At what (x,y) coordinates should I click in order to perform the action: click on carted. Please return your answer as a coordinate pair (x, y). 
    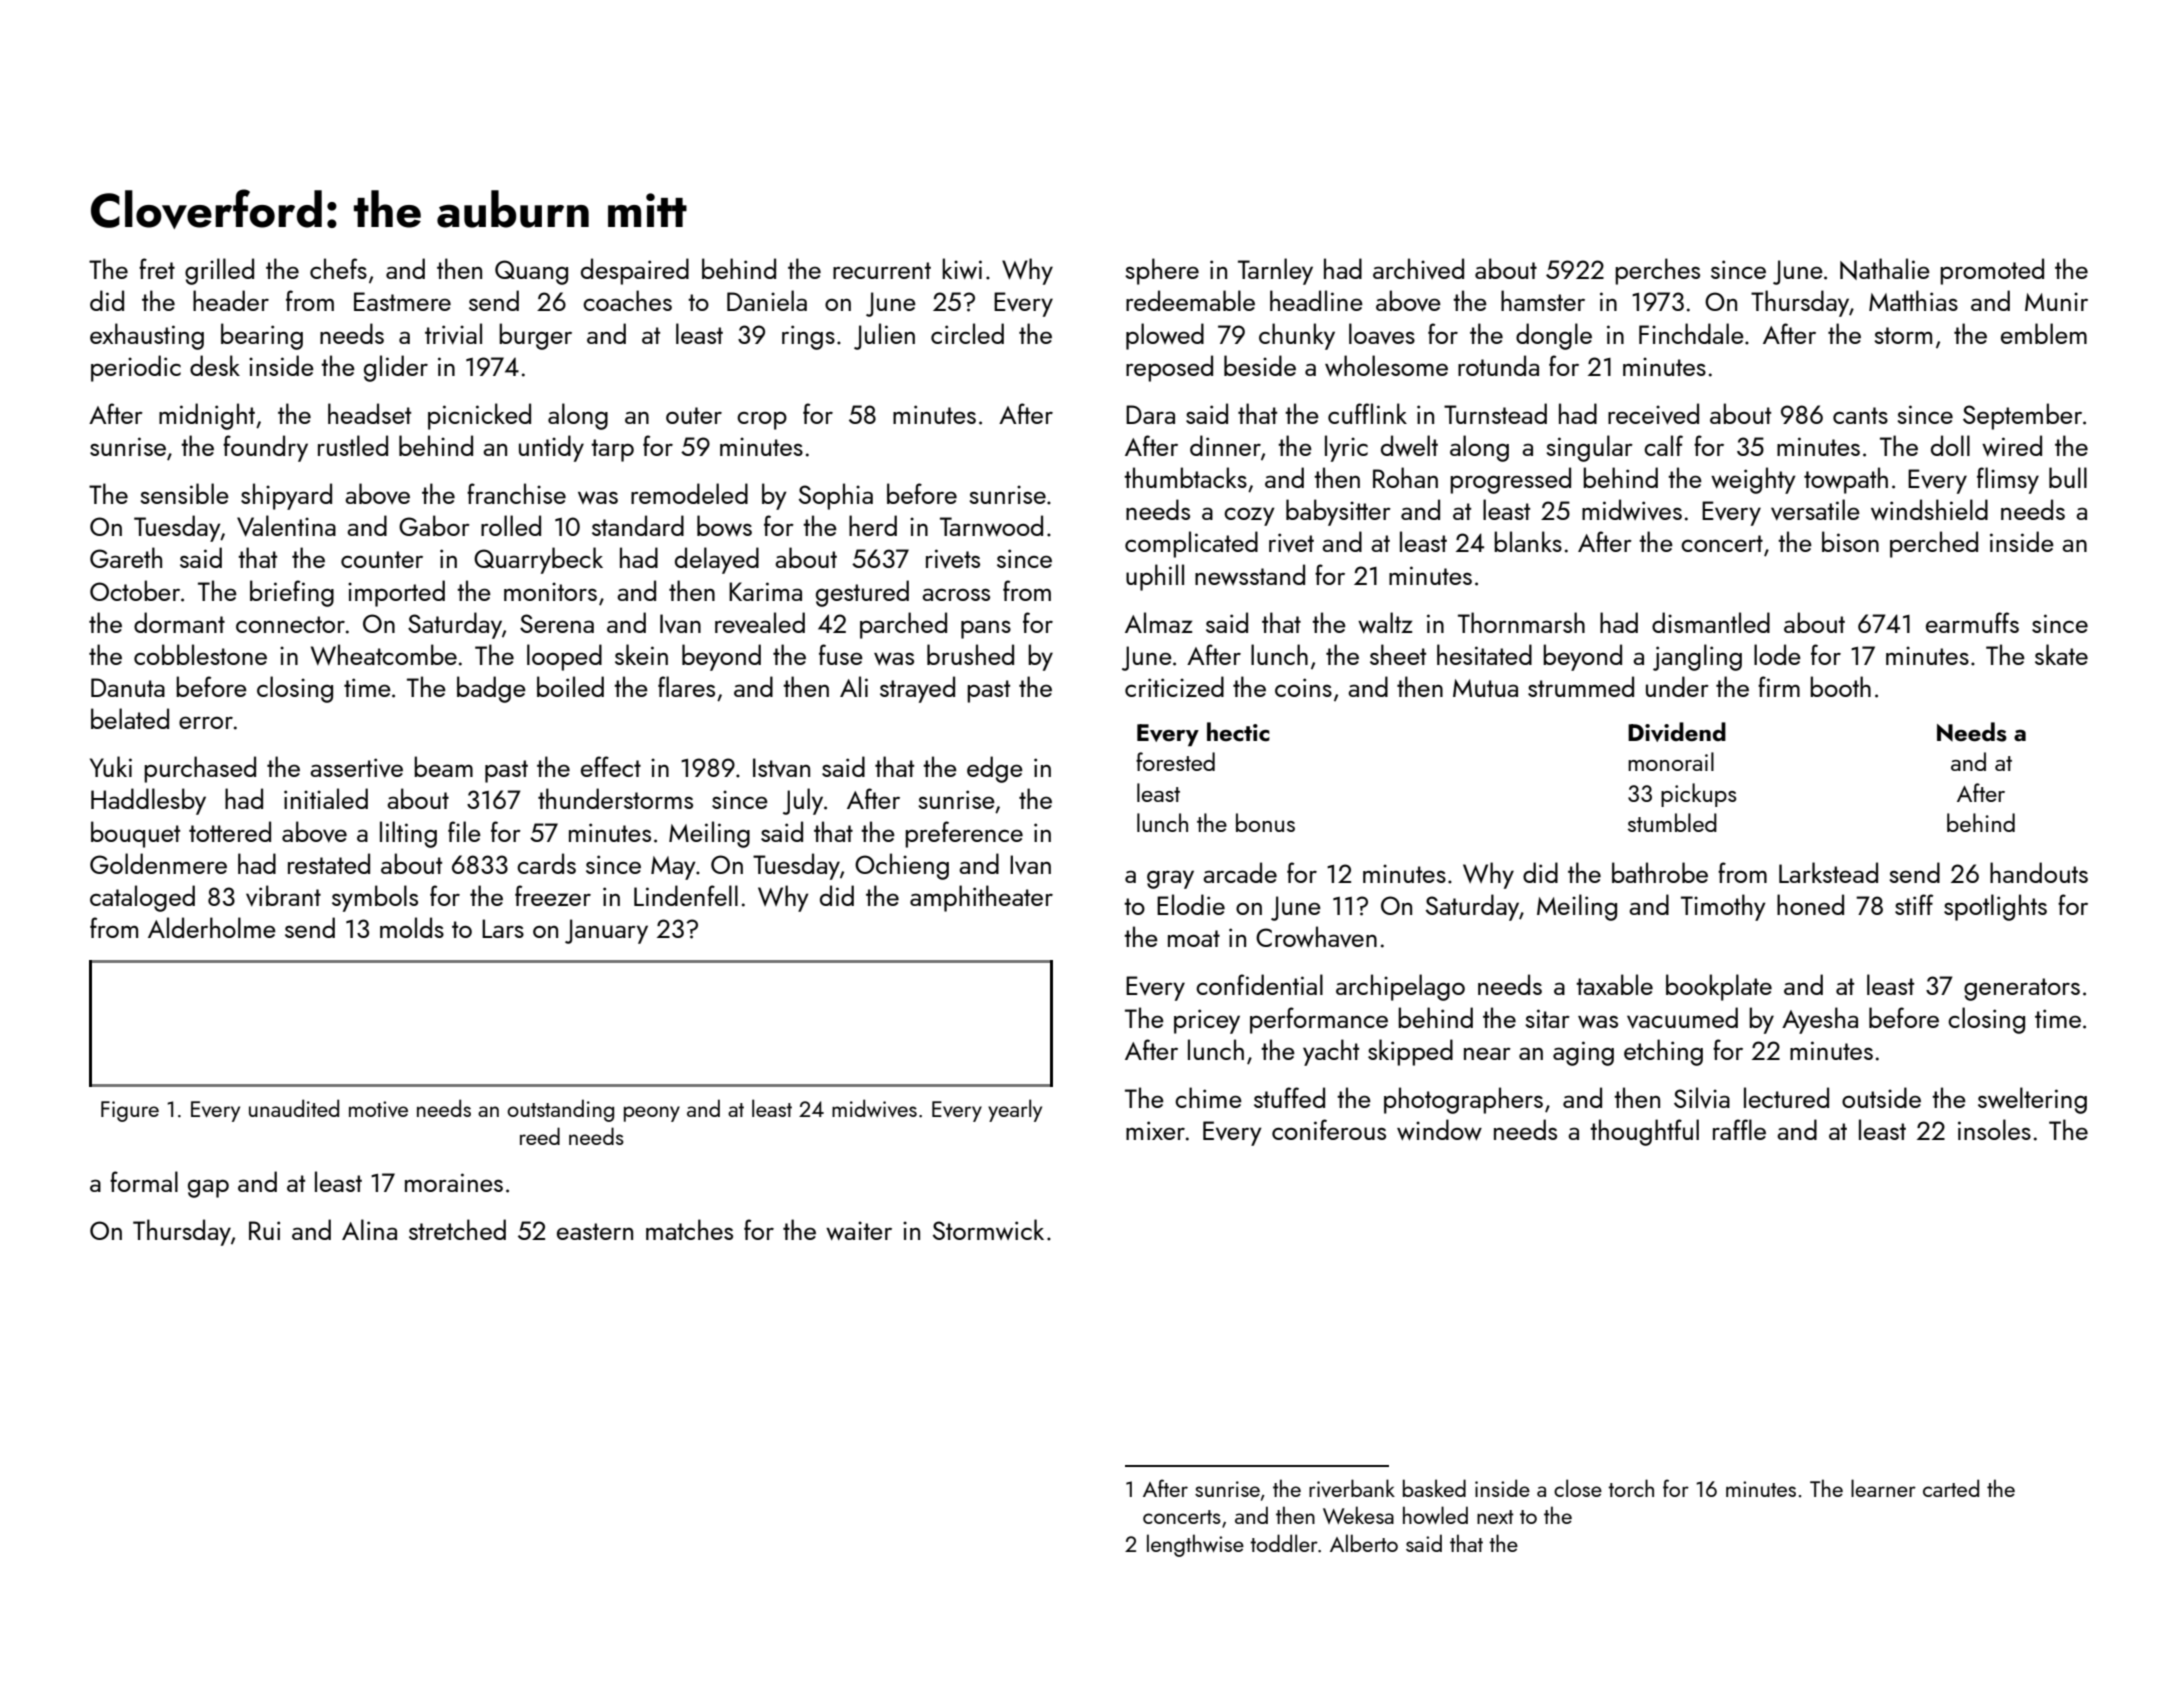
    Looking at the image, I should click on (1951, 1488).
